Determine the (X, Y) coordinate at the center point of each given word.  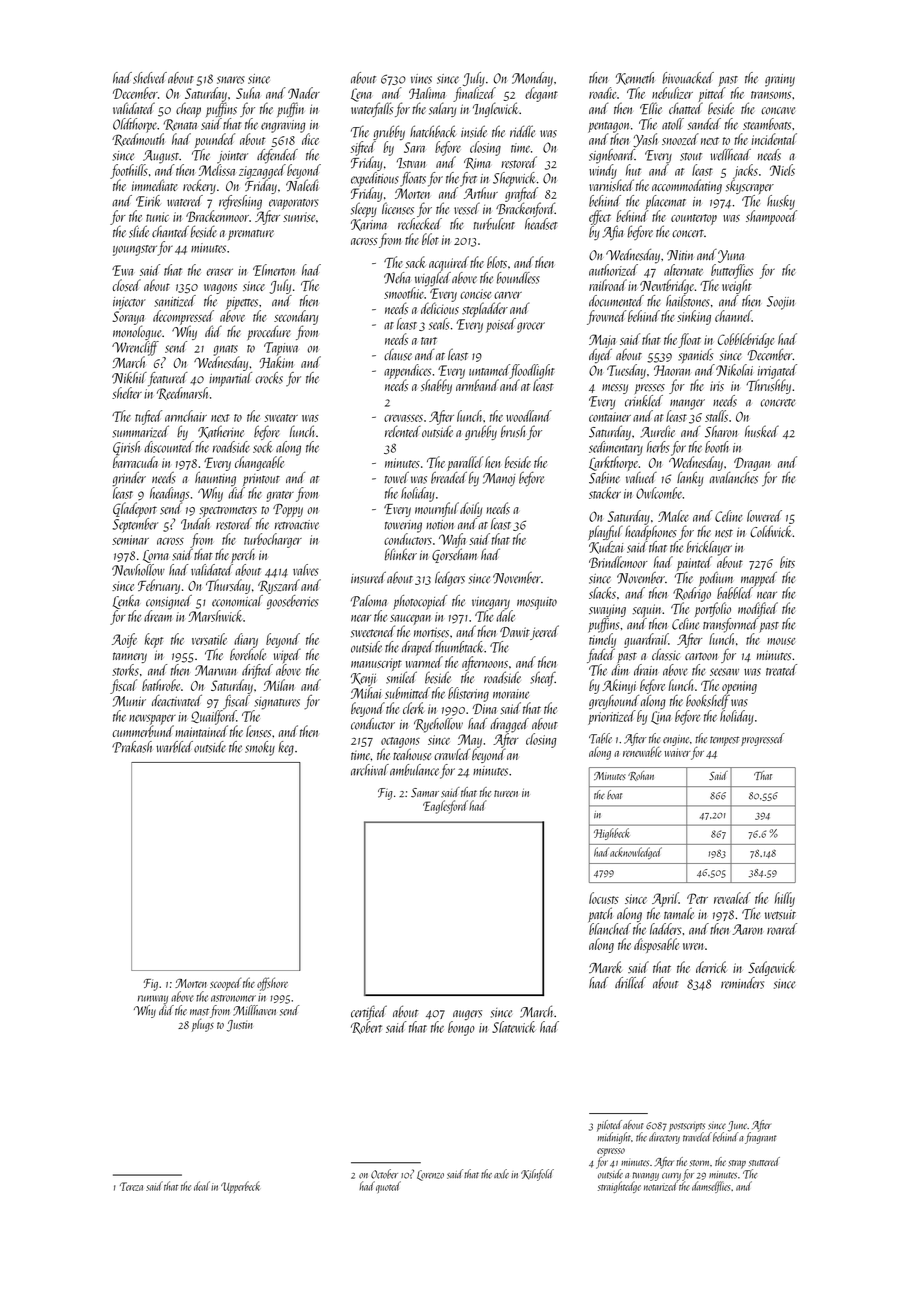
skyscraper (750, 186)
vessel (467, 208)
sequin (646, 610)
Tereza (131, 1186)
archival (370, 770)
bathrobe (161, 685)
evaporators (294, 204)
